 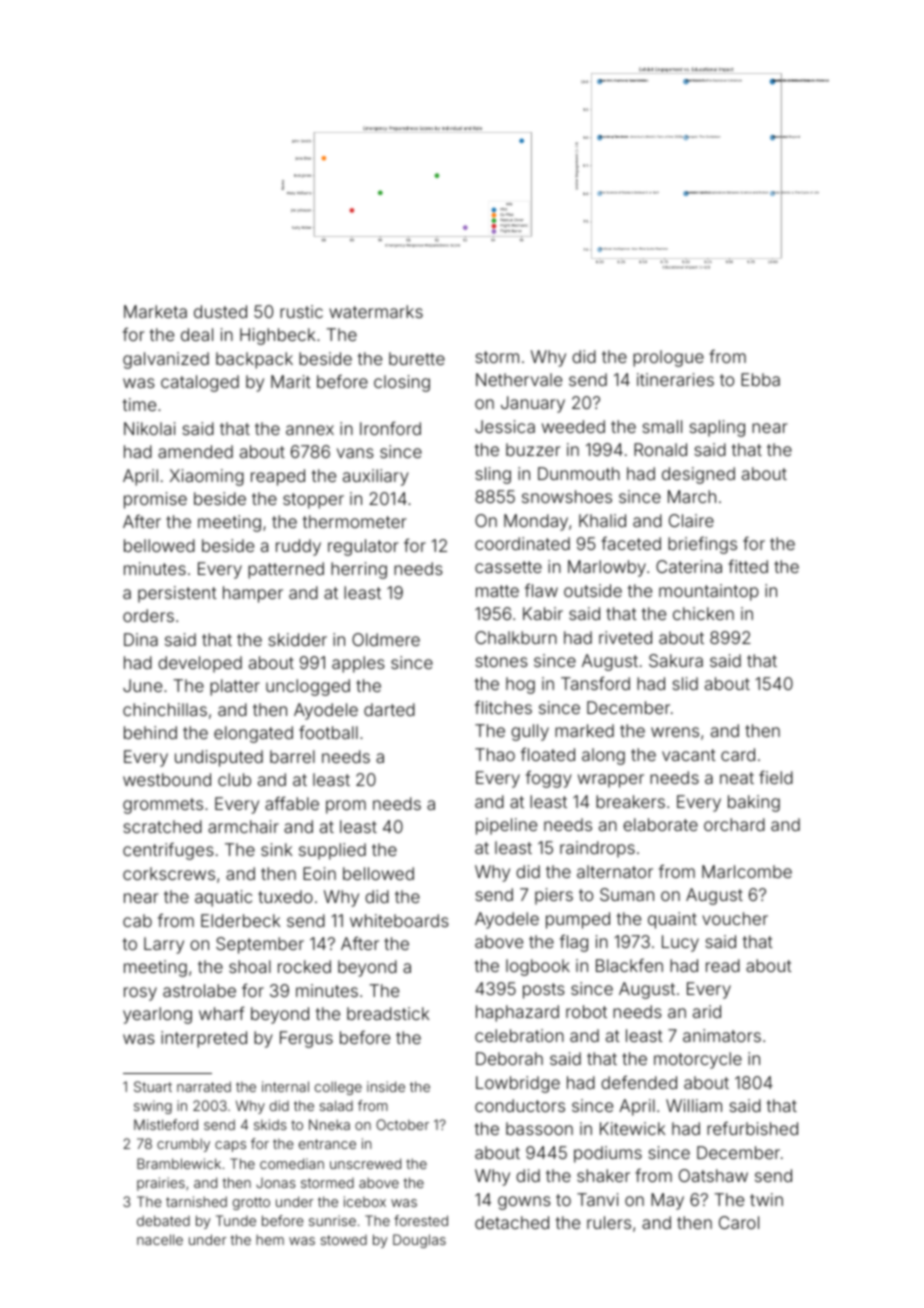 I want to click on unscrewed, so click(x=365, y=1163).
